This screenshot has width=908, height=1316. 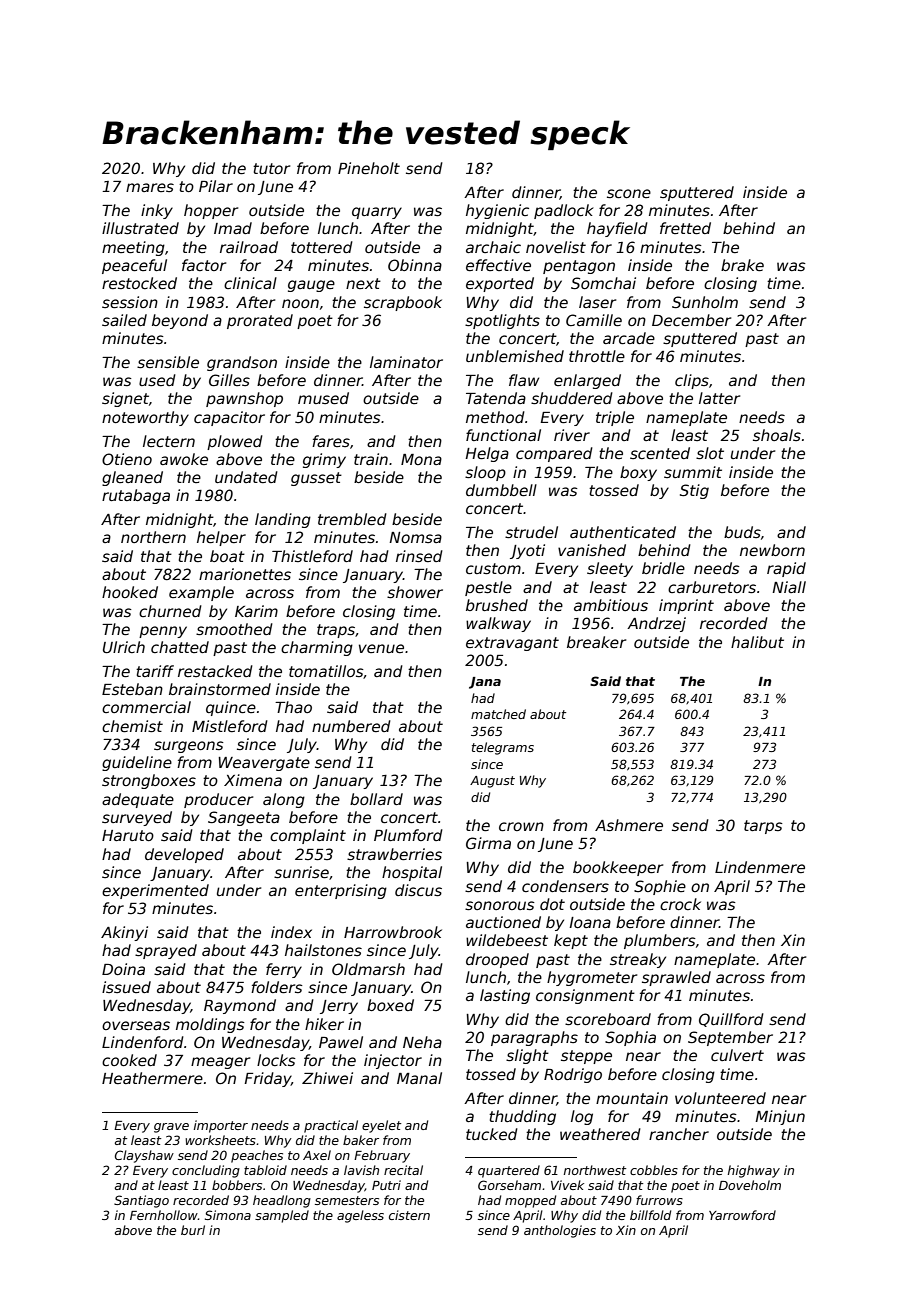 I want to click on dumbbell, so click(x=501, y=490).
